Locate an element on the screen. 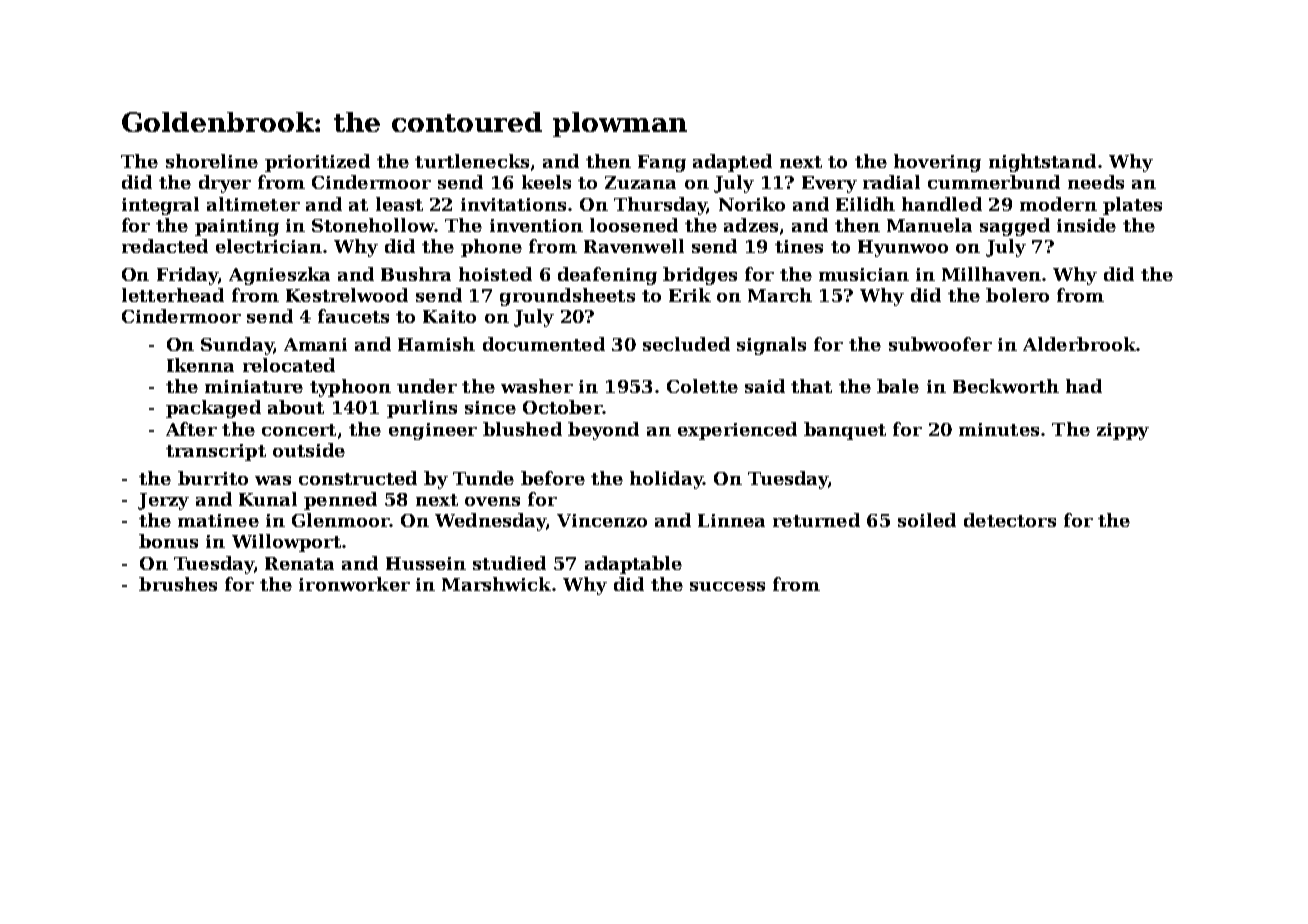 Image resolution: width=1308 pixels, height=924 pixels. nightstand is located at coordinates (1042, 163).
